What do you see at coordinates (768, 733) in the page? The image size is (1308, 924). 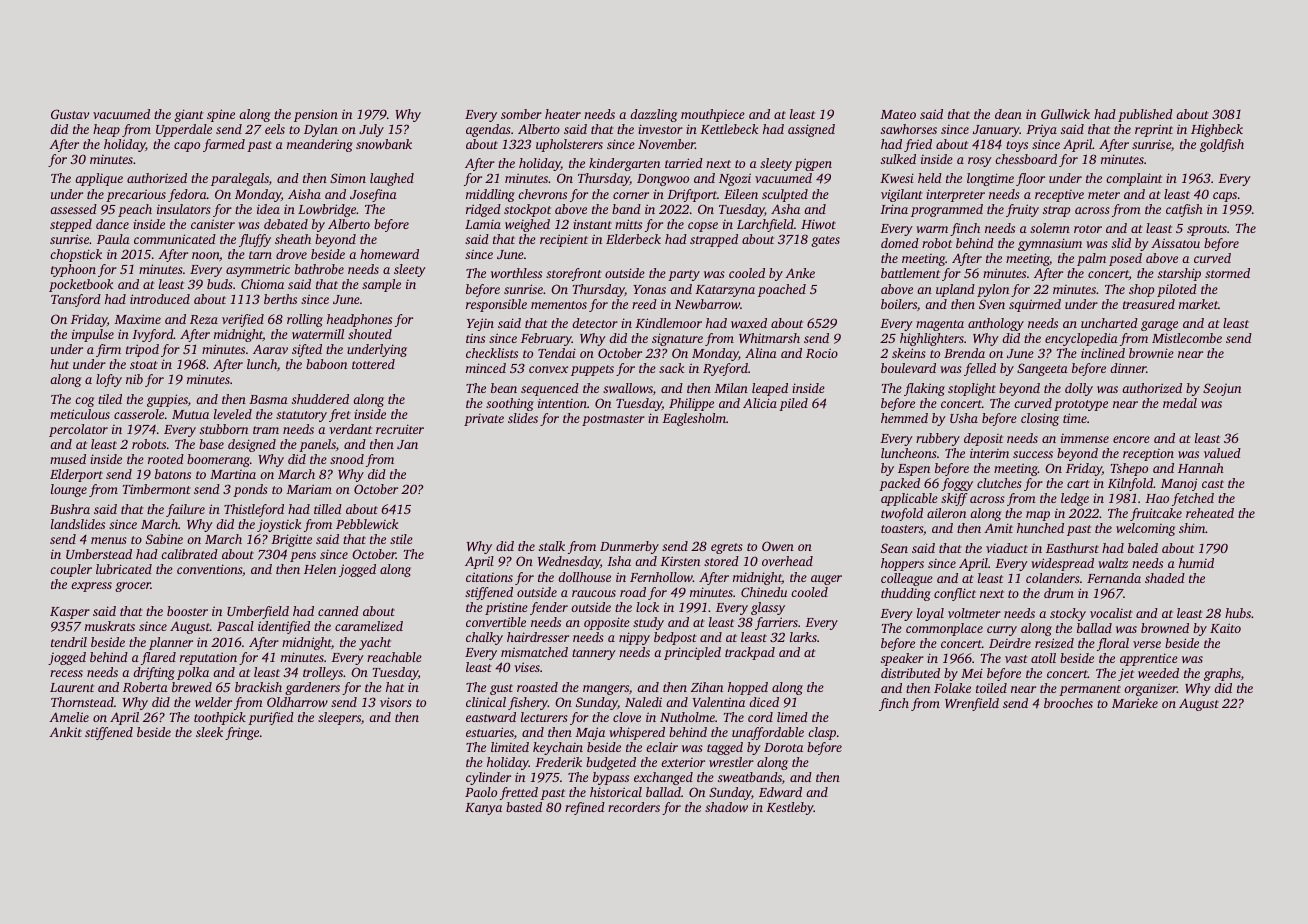 I see `unaffordable` at bounding box center [768, 733].
